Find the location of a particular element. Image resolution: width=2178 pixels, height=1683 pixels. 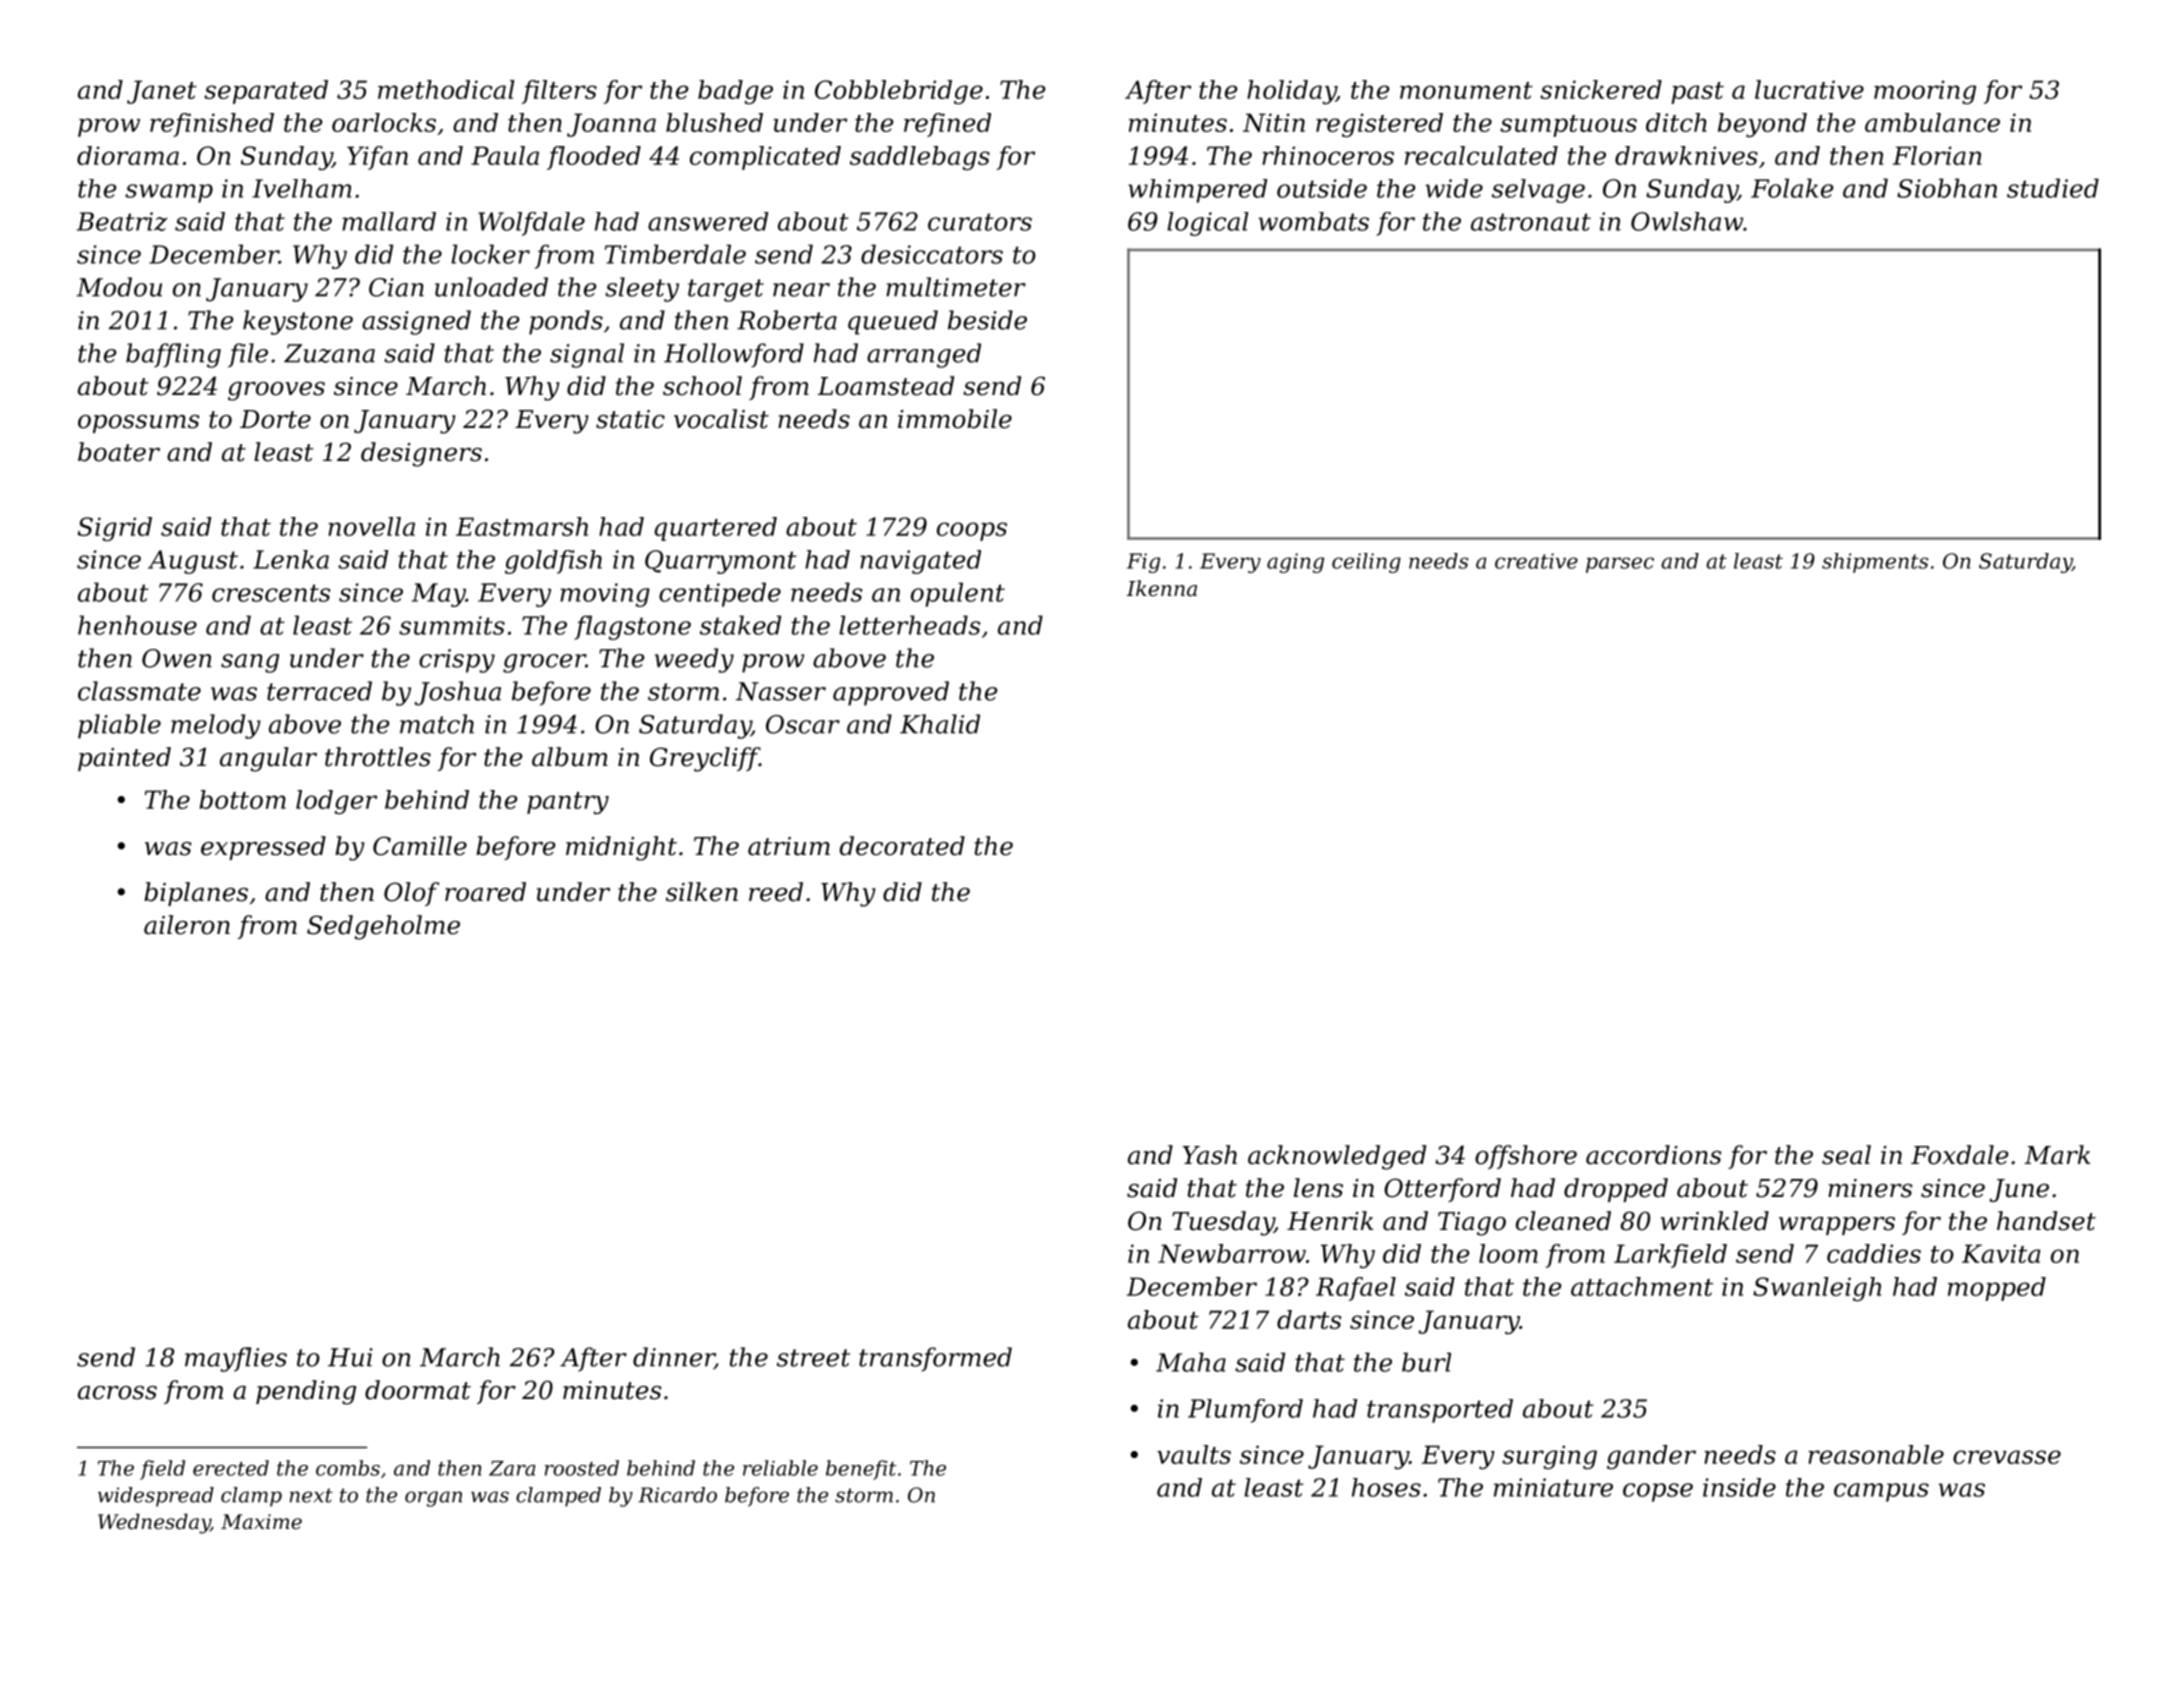

decorated is located at coordinates (902, 846).
